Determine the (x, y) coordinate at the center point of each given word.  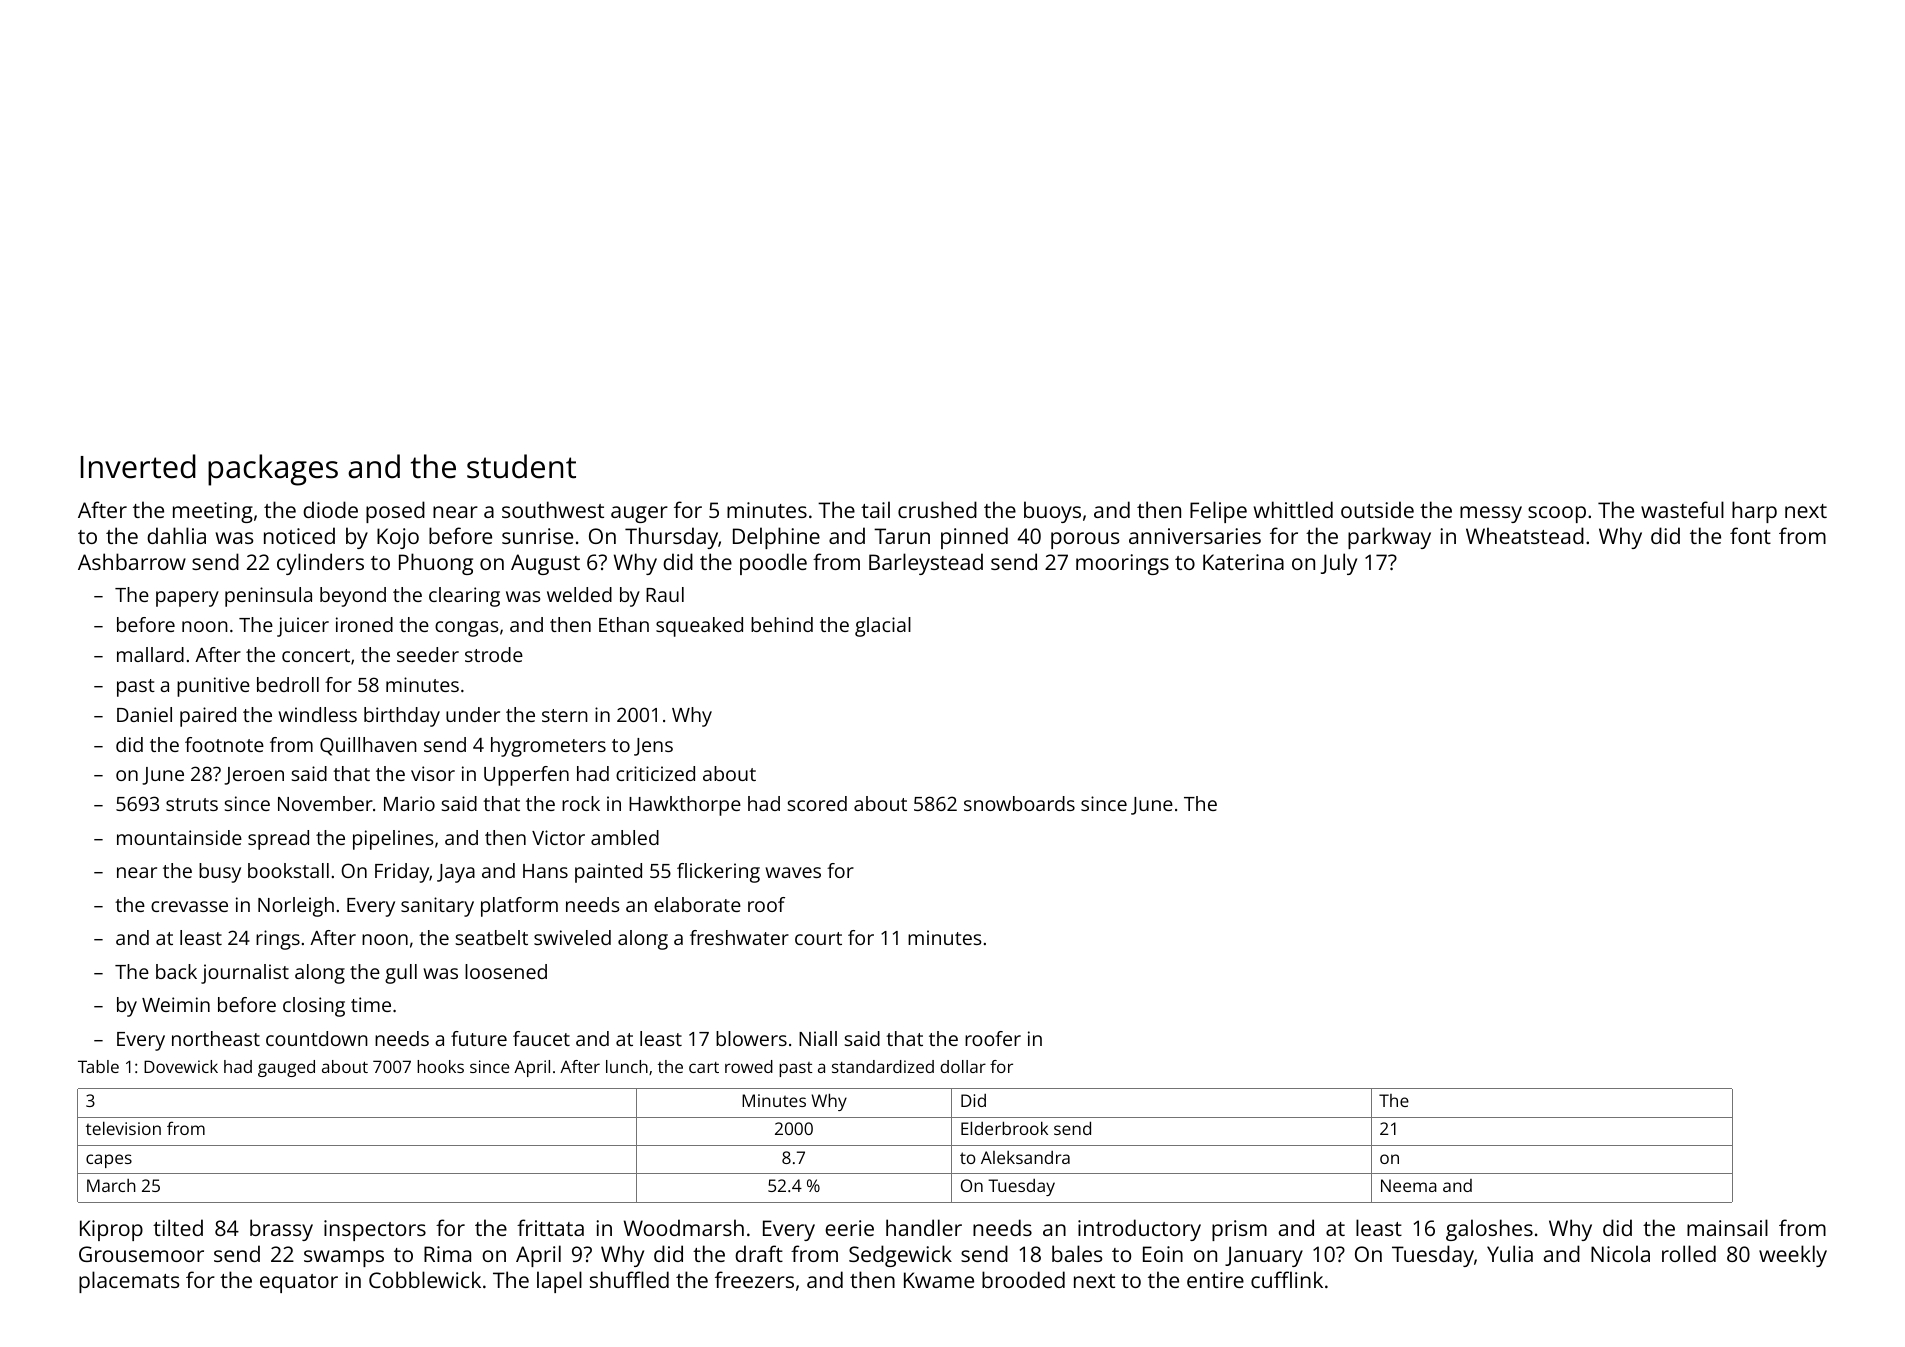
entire (1215, 1280)
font (1750, 535)
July (1339, 564)
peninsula (268, 597)
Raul (665, 594)
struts (192, 804)
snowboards (1019, 803)
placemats (129, 1282)
